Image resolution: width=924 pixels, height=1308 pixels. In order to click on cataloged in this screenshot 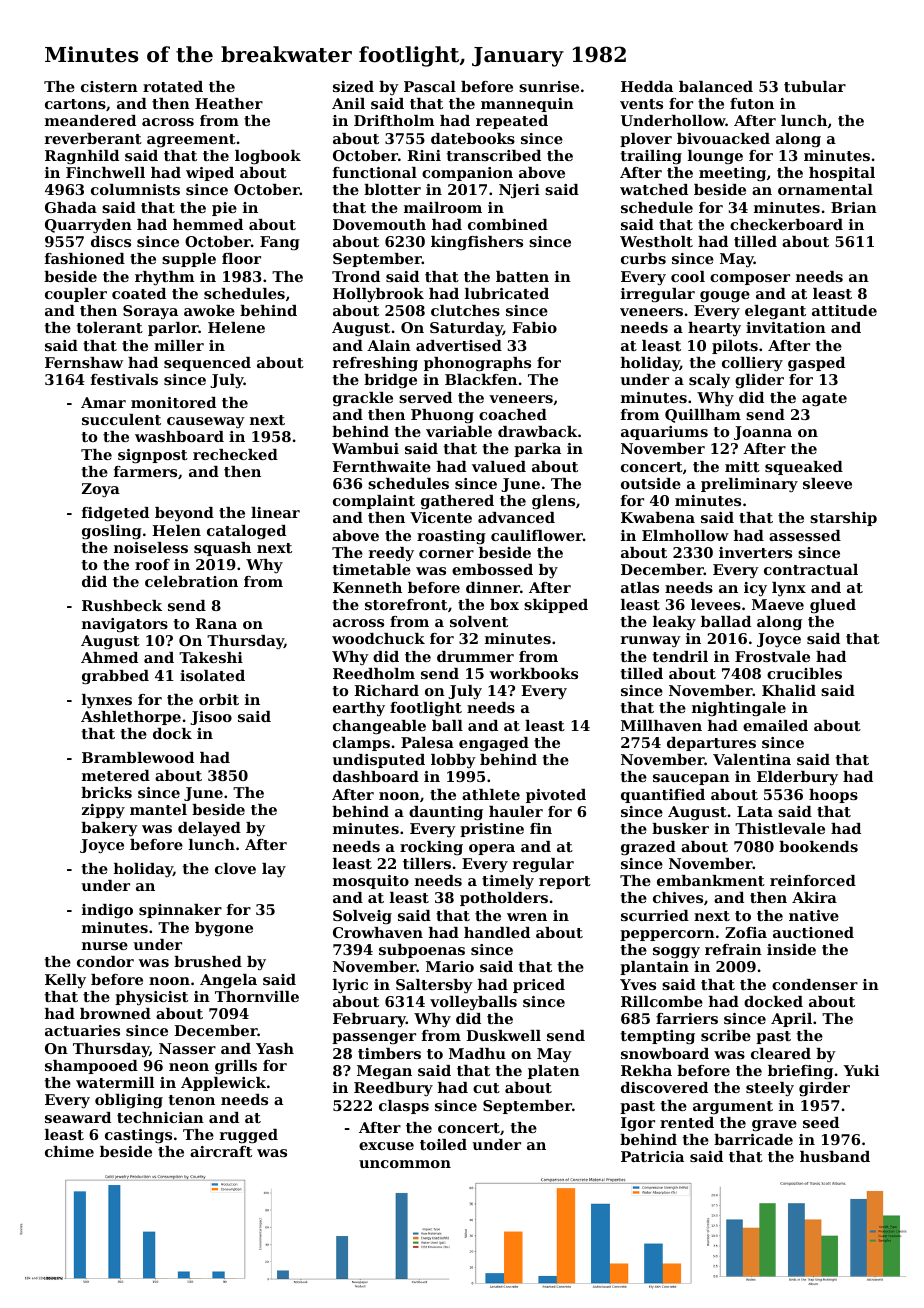, I will do `click(246, 532)`.
